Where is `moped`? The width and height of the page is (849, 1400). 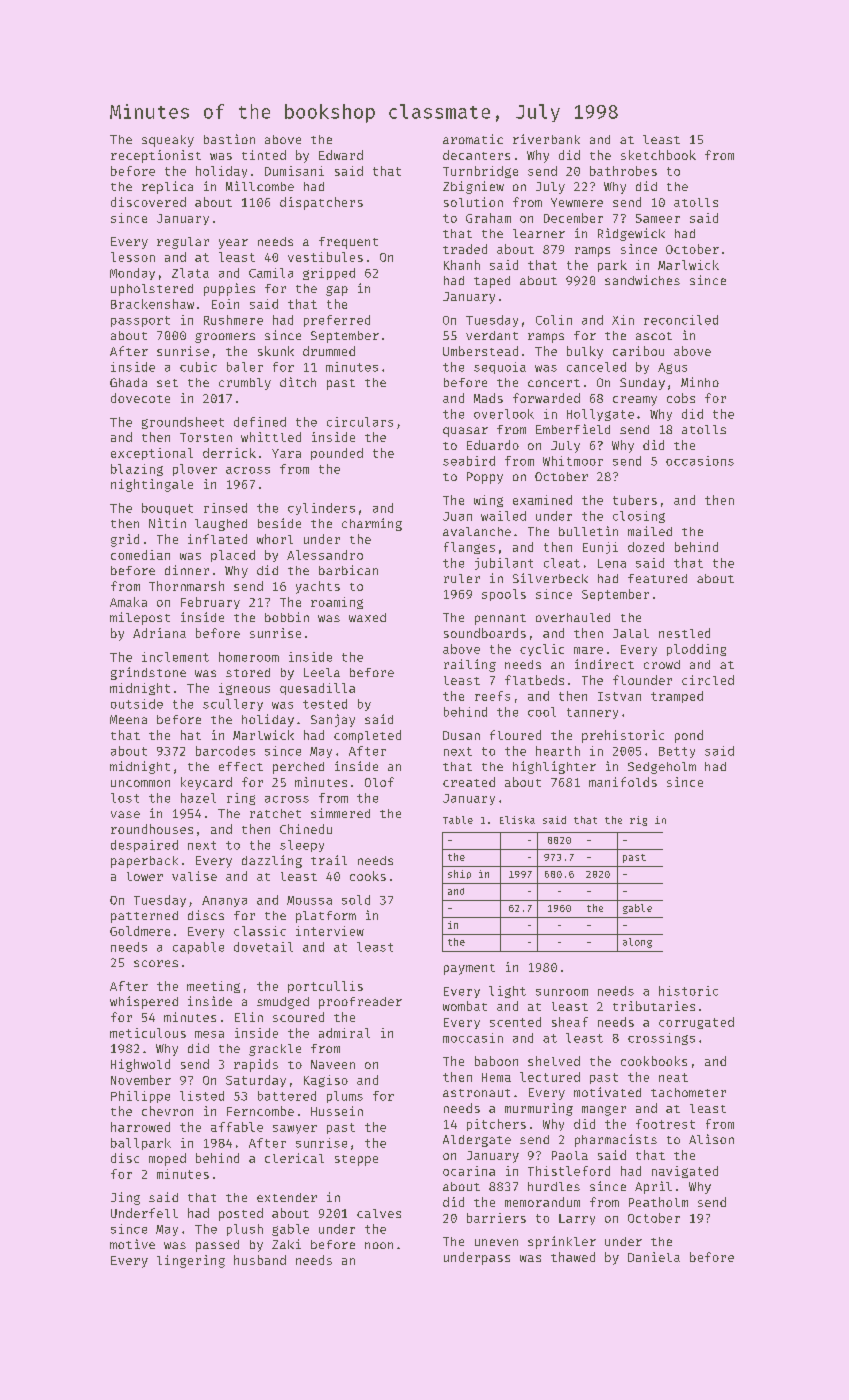
moped is located at coordinates (167, 1159).
